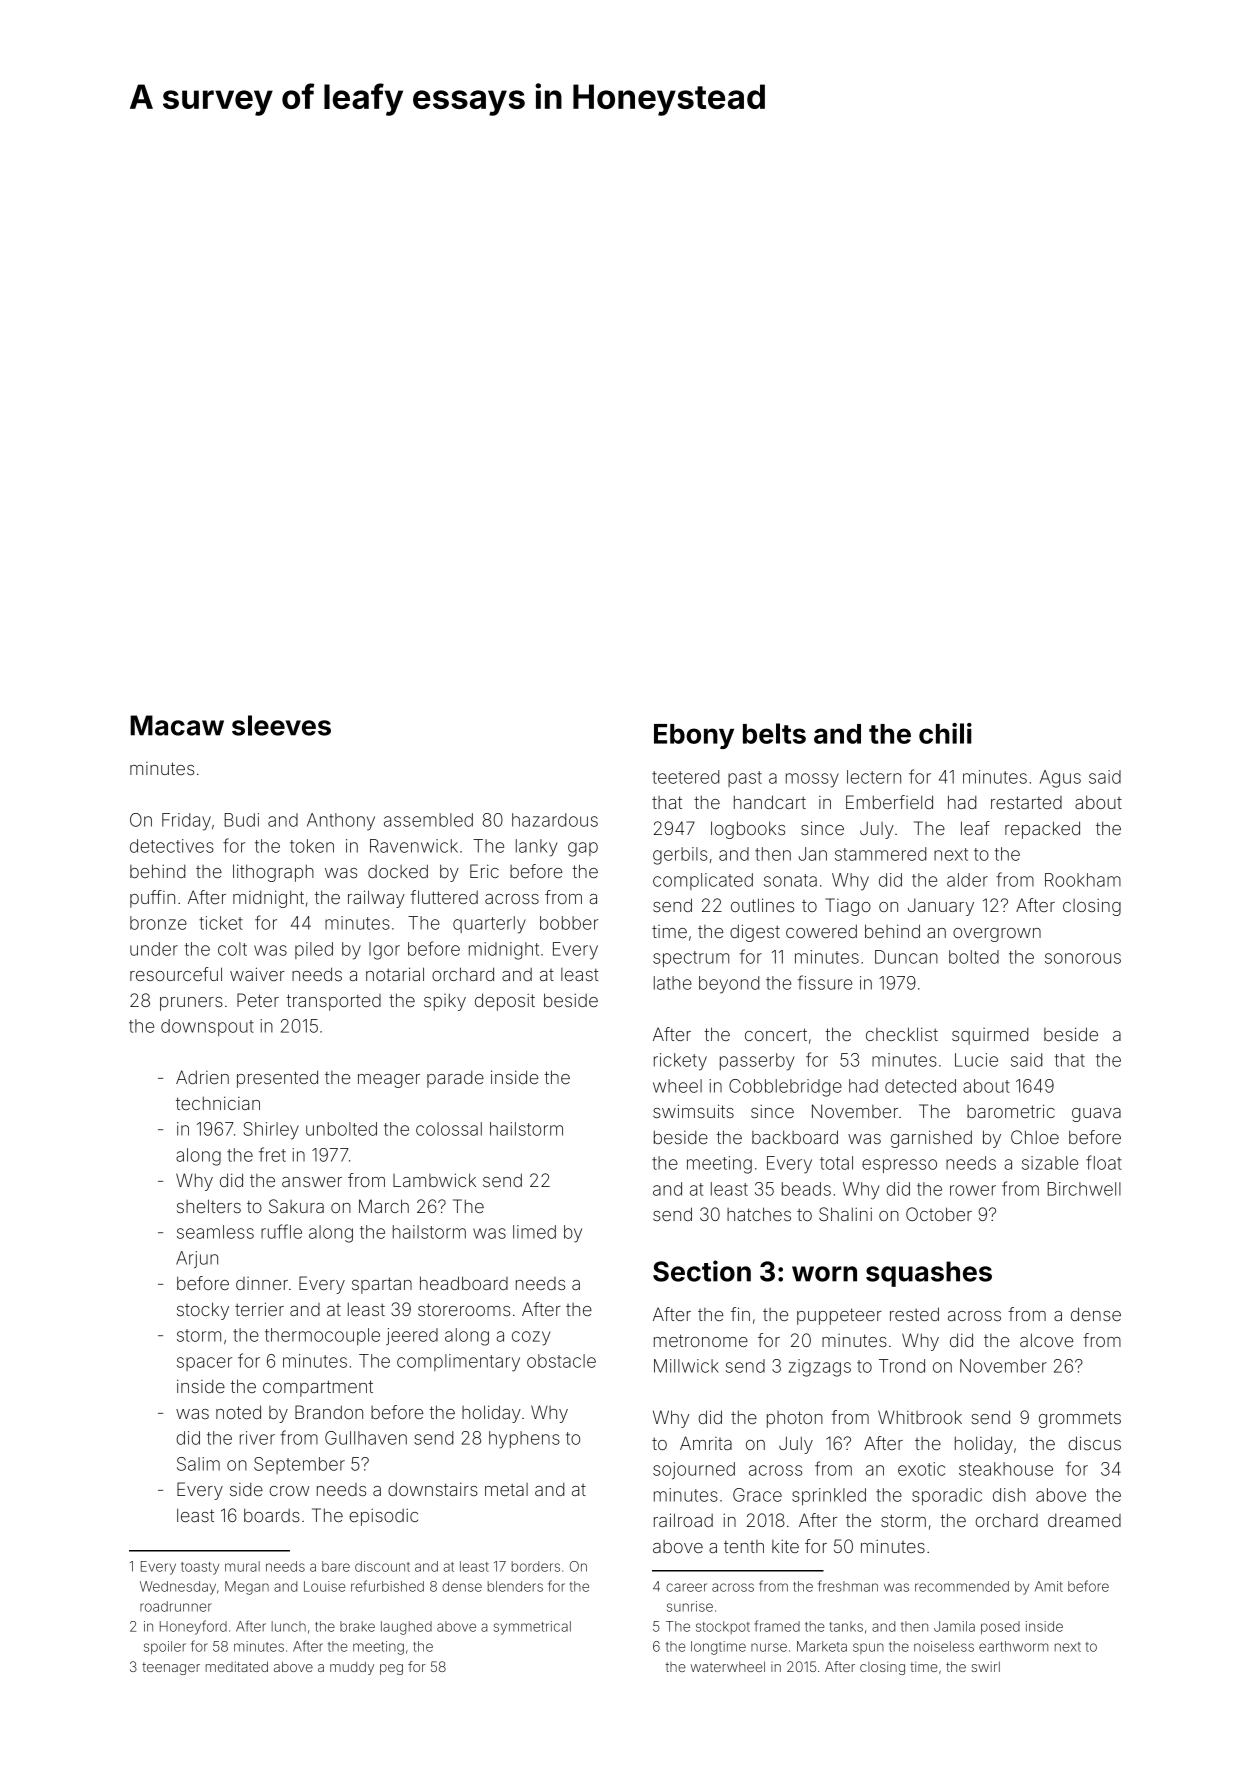 This image has height=1770, width=1251. I want to click on Budi, so click(241, 820).
